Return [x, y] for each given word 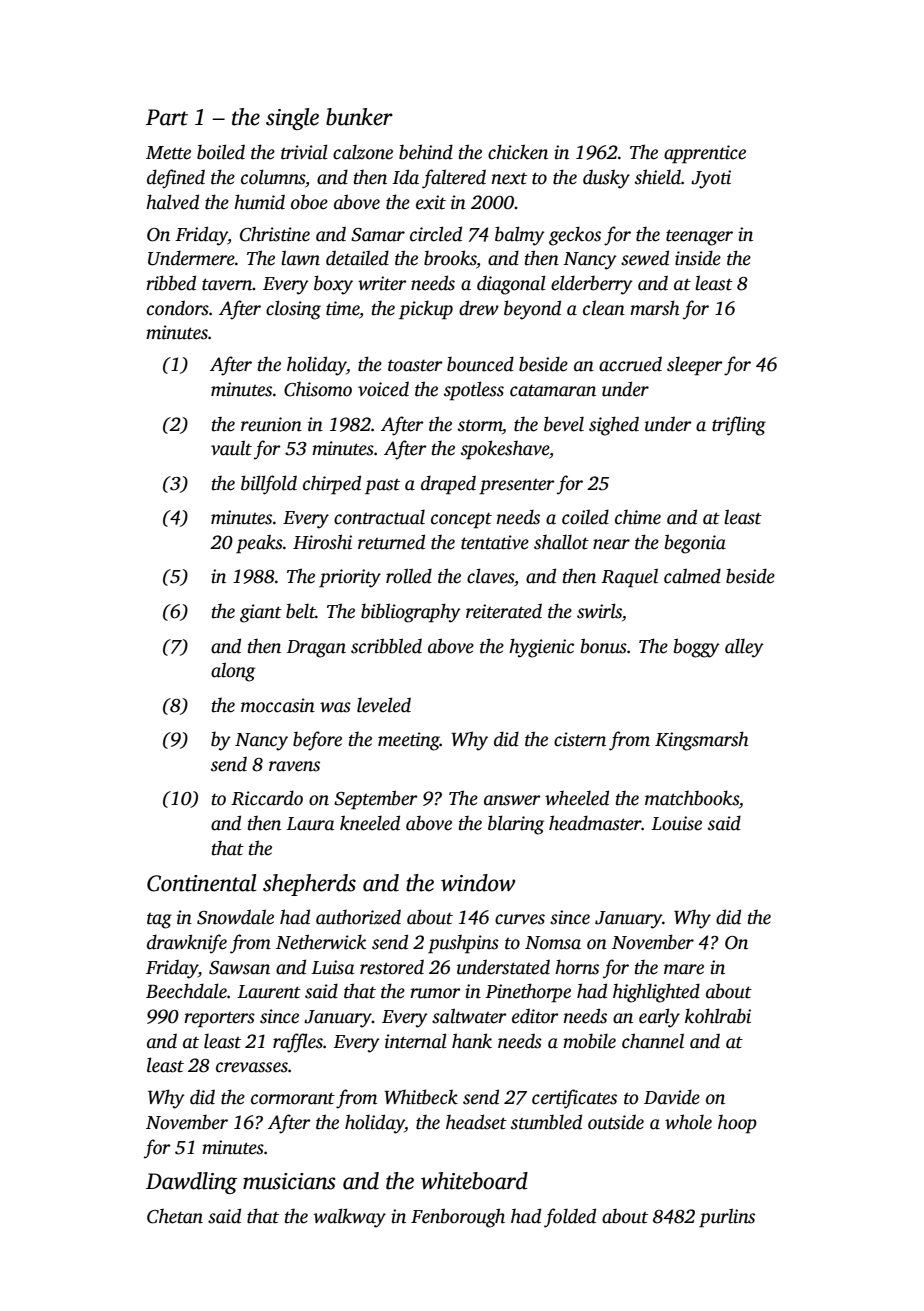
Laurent [269, 992]
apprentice [705, 154]
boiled [221, 152]
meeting [409, 741]
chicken [518, 152]
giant [261, 613]
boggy [697, 648]
